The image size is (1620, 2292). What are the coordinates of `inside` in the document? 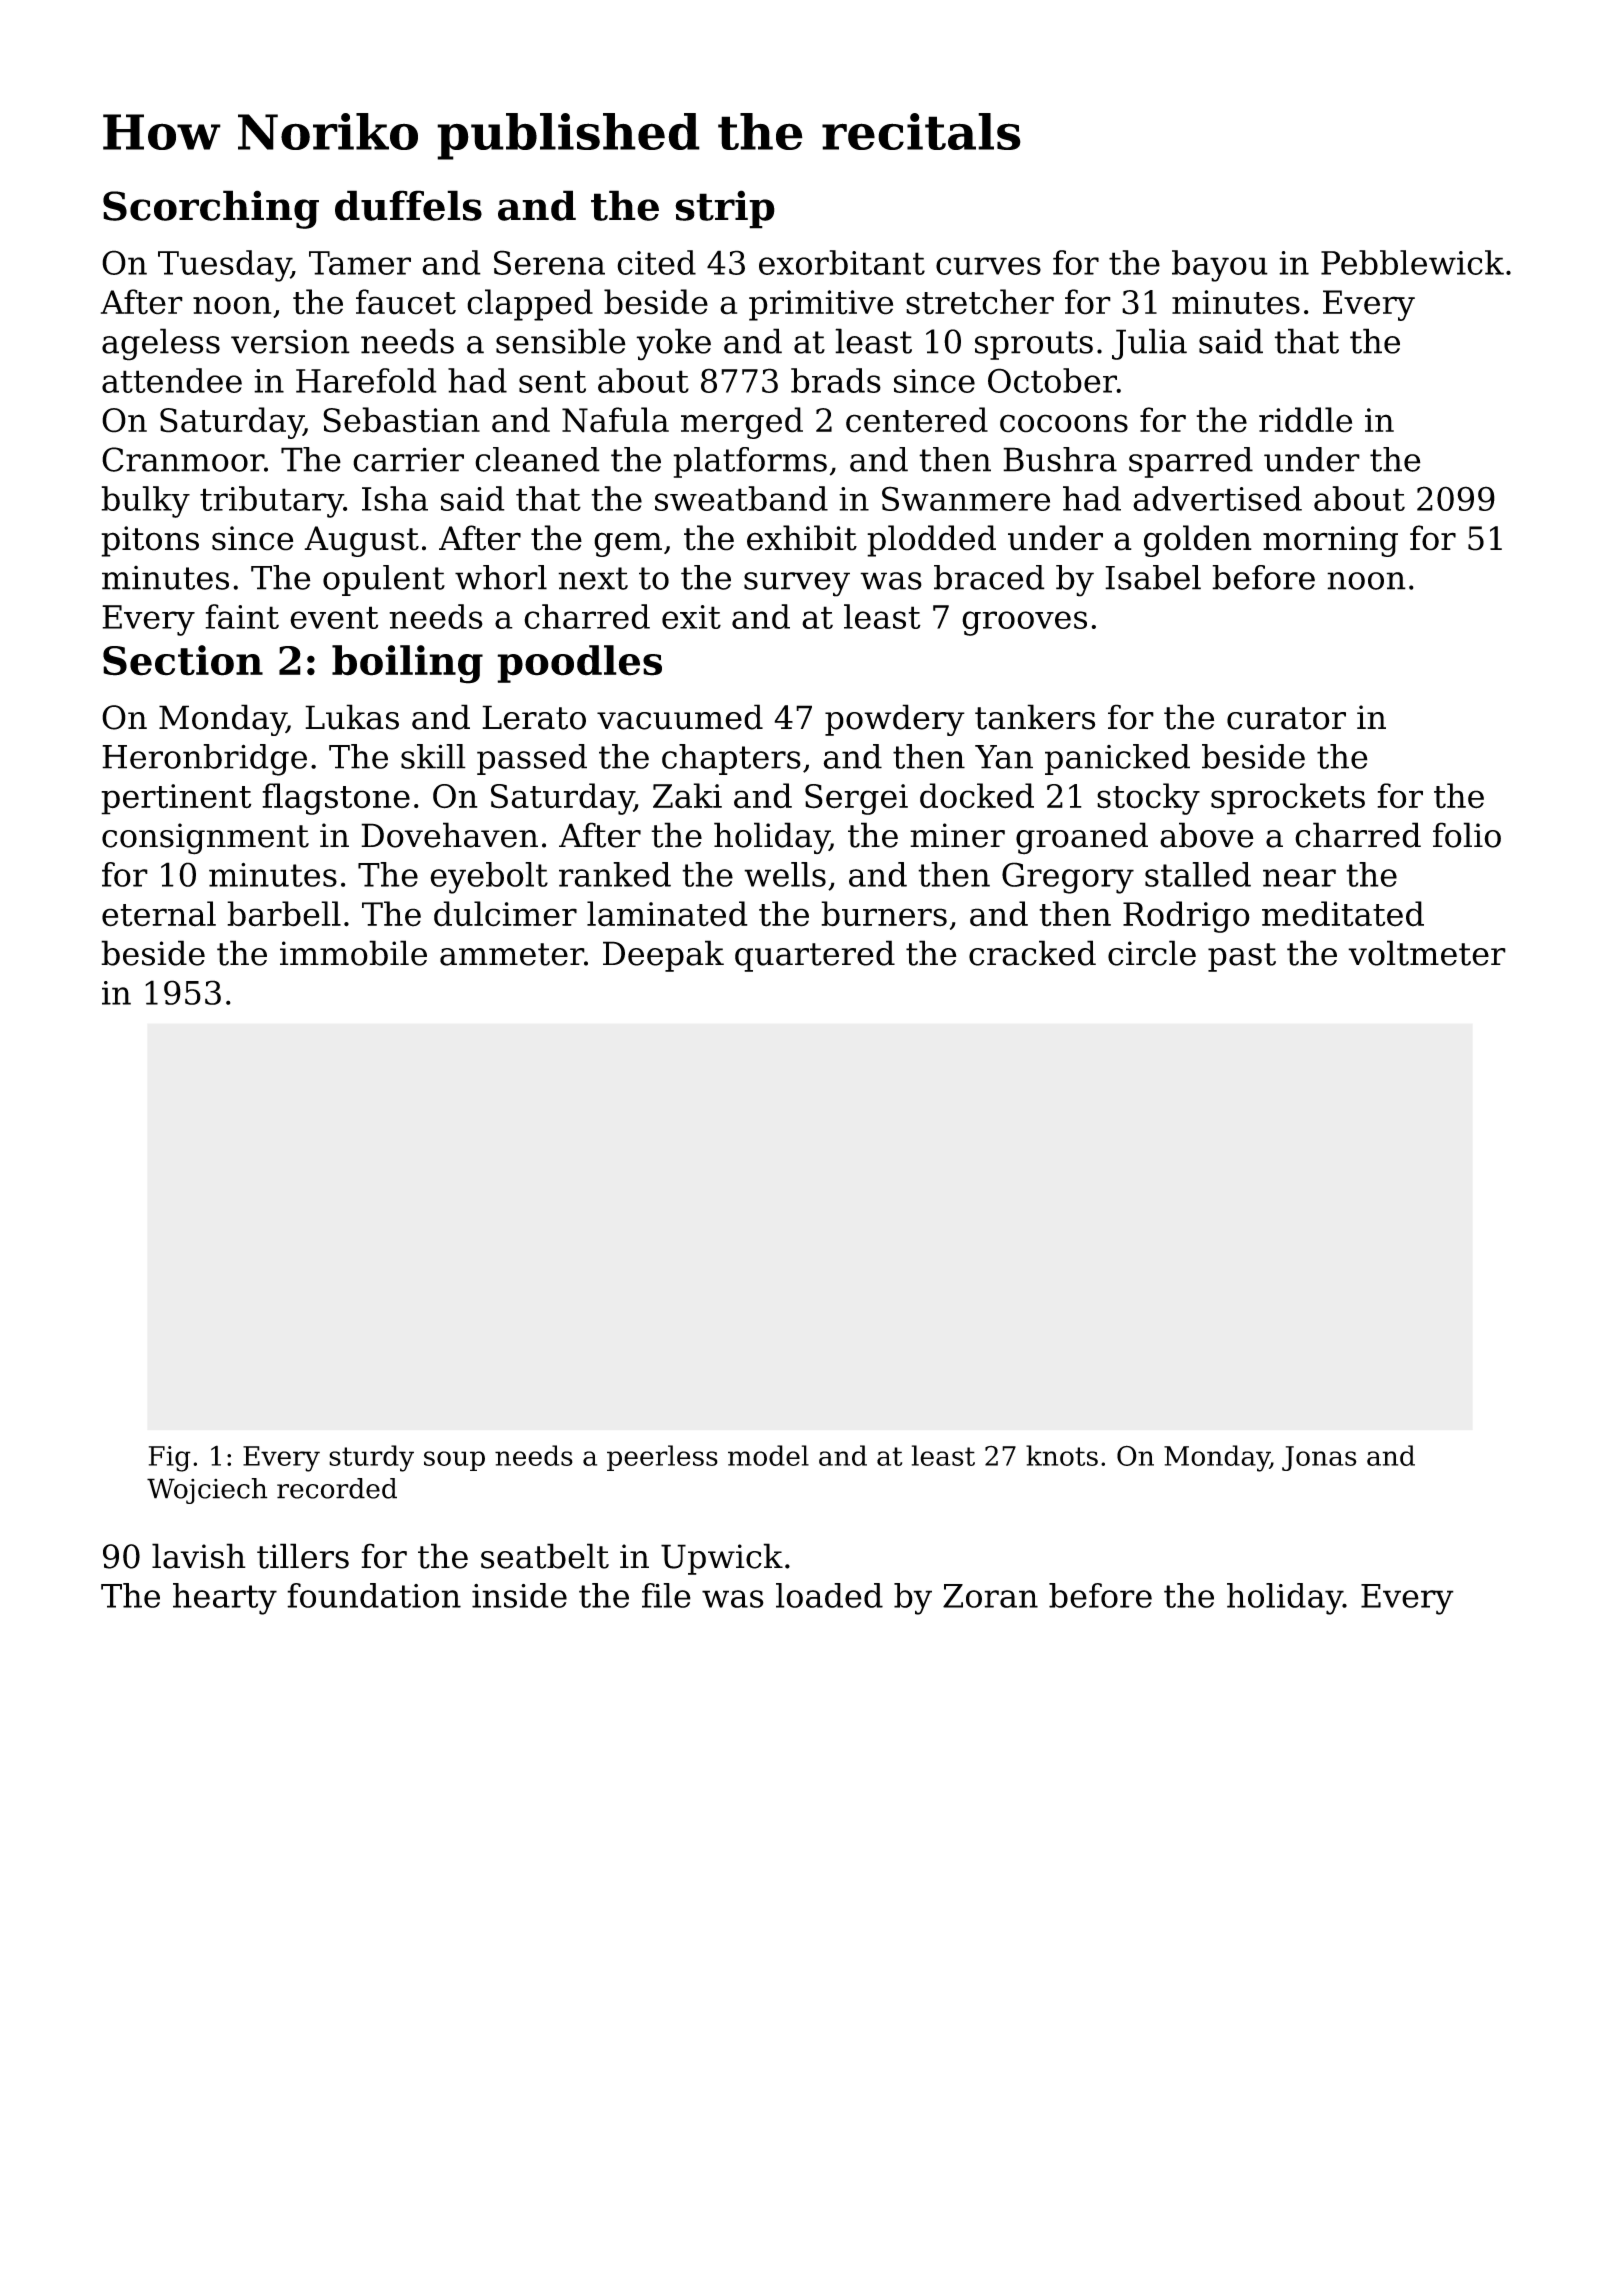 It's located at (519, 1595).
